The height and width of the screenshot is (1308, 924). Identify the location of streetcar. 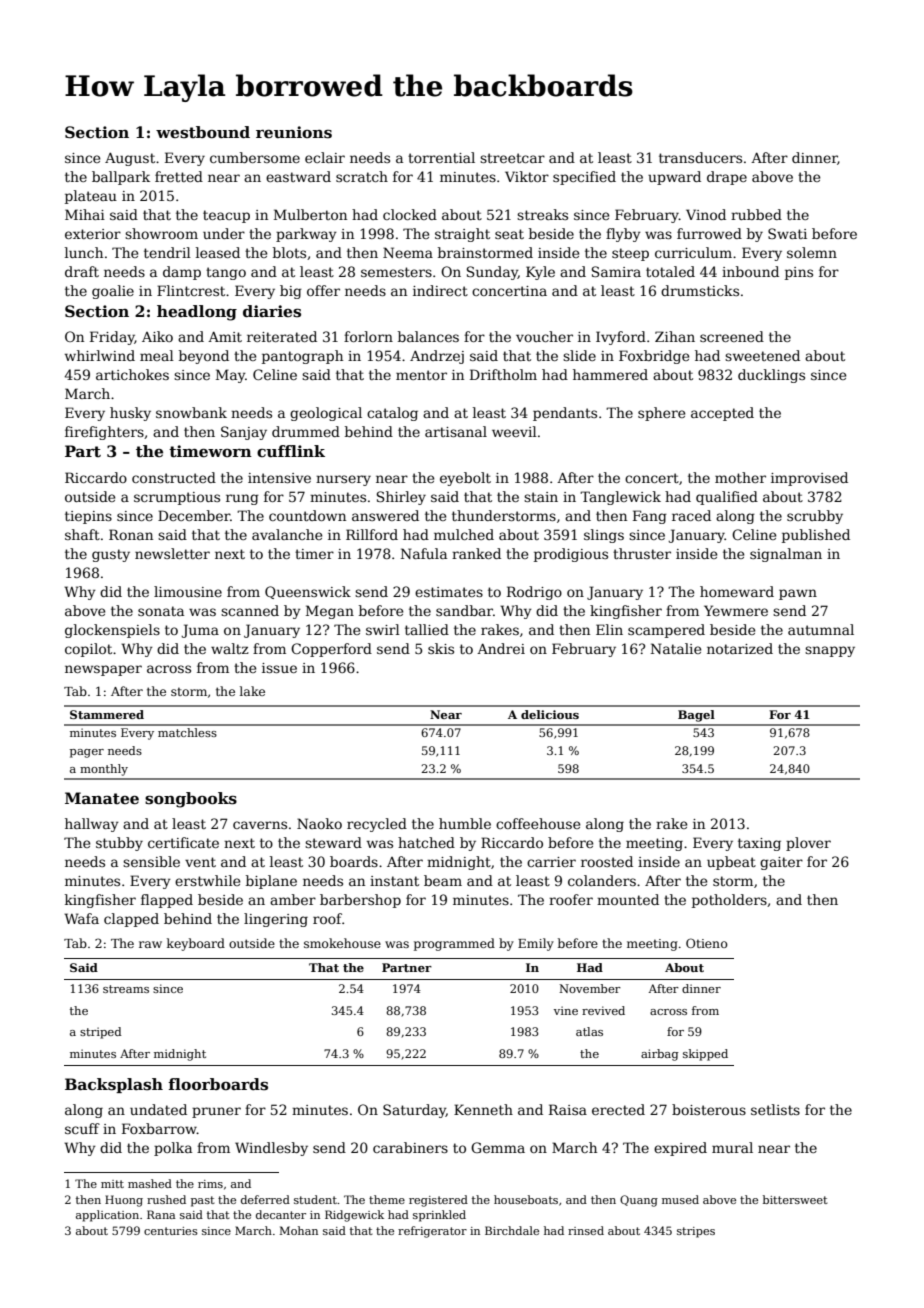
(512, 158).
